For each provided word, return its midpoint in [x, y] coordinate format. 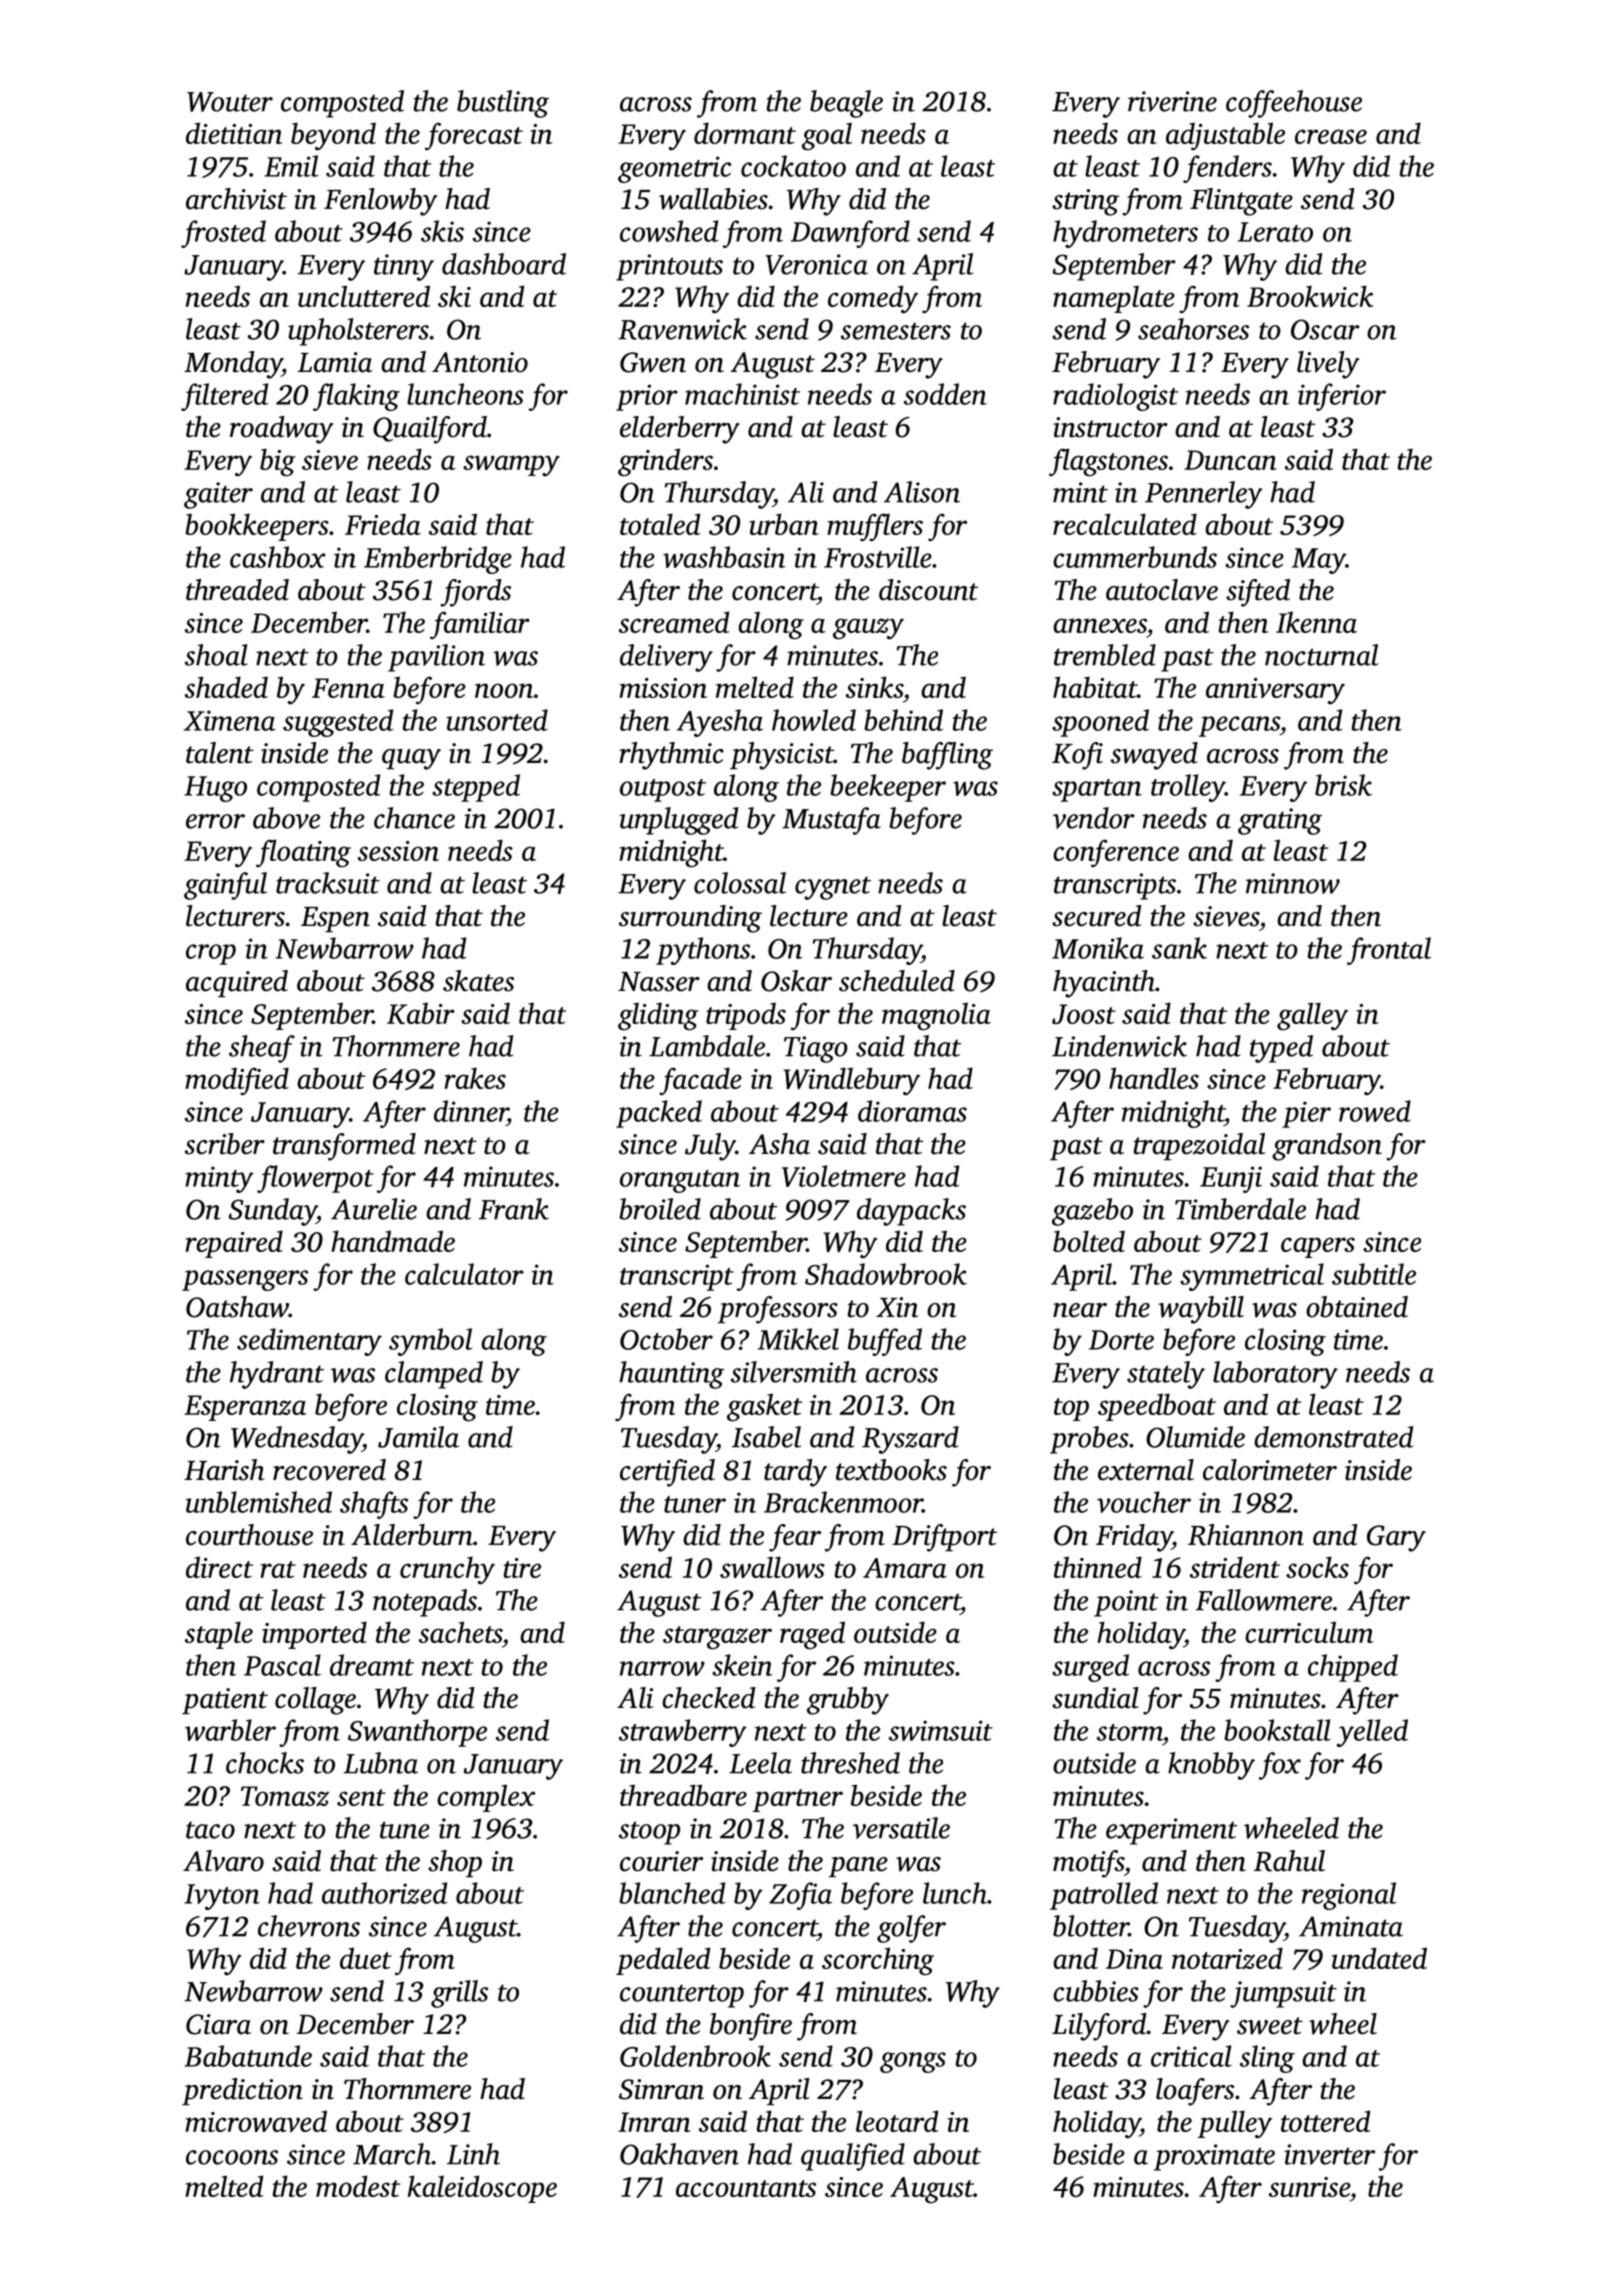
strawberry [683, 1733]
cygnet [833, 888]
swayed [1154, 756]
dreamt [372, 1665]
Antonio [480, 362]
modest [358, 2186]
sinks [874, 687]
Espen [335, 919]
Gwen [653, 362]
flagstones [1108, 462]
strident [1235, 1567]
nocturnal [1321, 655]
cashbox [278, 557]
